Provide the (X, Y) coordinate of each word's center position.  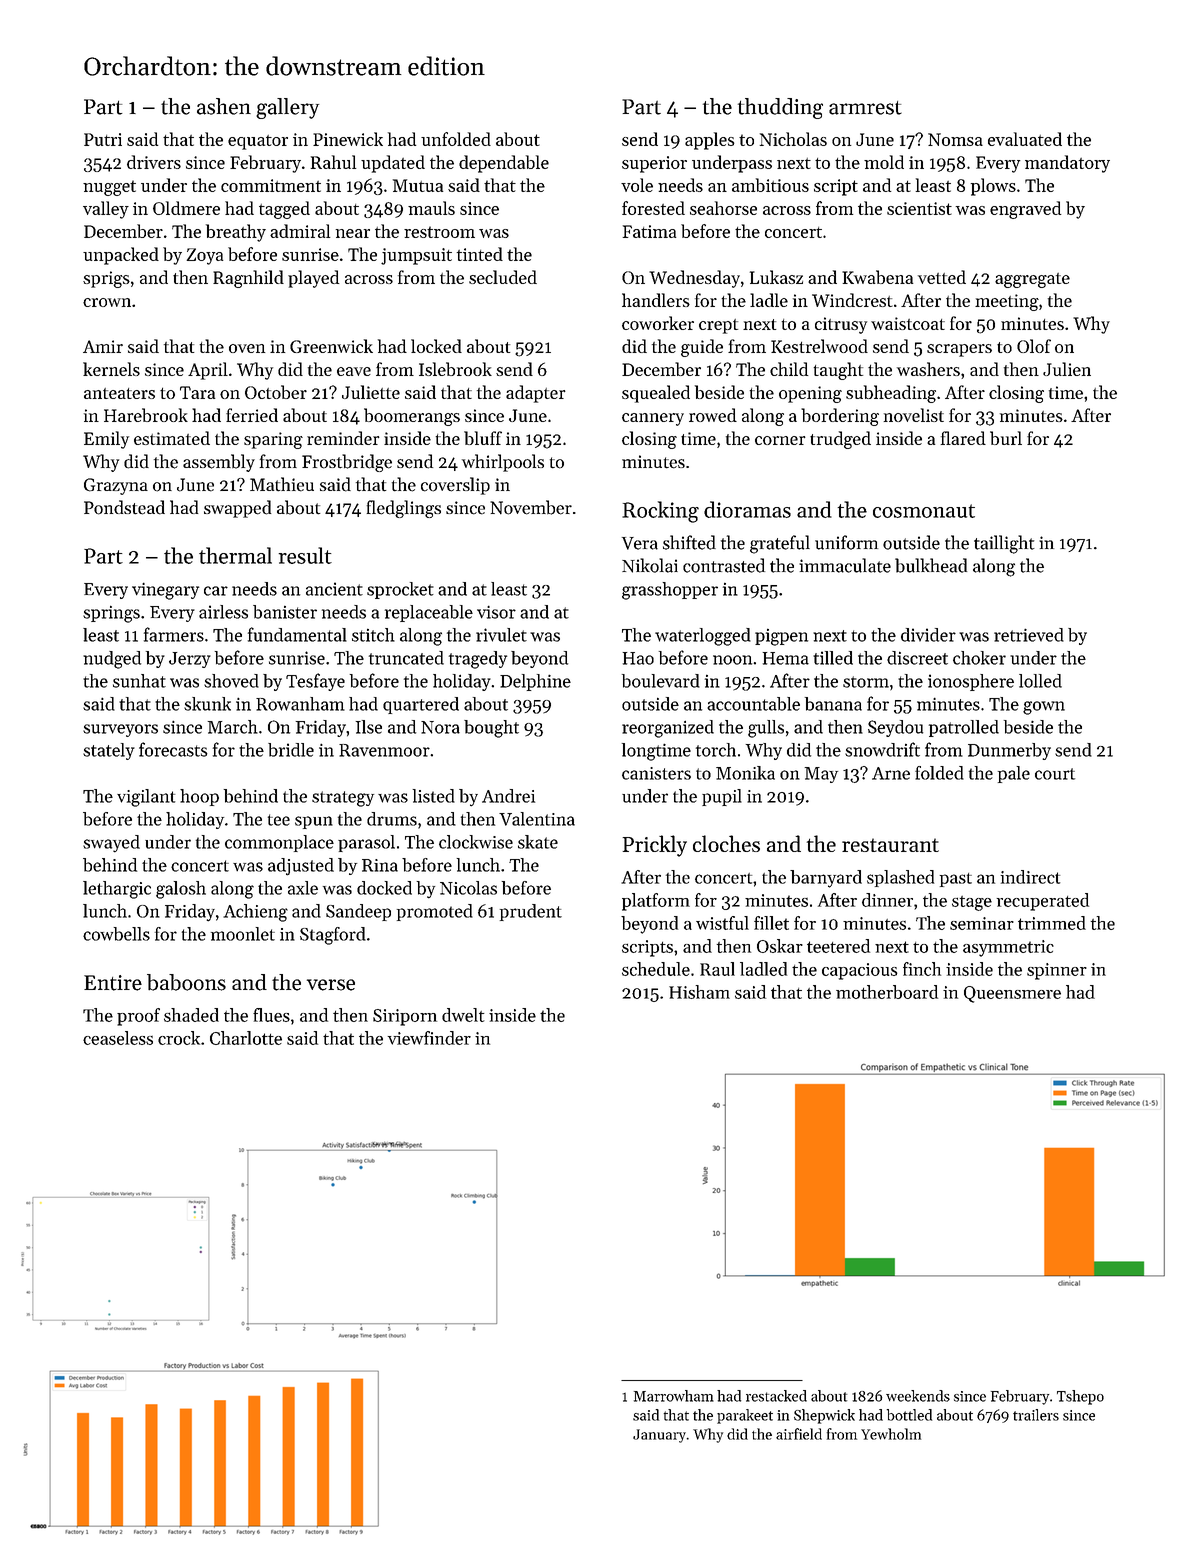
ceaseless (118, 1038)
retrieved (1029, 635)
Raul (717, 969)
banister (285, 612)
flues (271, 1015)
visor (496, 612)
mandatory (1067, 164)
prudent (531, 912)
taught (838, 371)
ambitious (770, 185)
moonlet (243, 934)
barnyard (826, 879)
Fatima (649, 231)
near (353, 233)
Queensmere (1012, 994)
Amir (103, 346)
